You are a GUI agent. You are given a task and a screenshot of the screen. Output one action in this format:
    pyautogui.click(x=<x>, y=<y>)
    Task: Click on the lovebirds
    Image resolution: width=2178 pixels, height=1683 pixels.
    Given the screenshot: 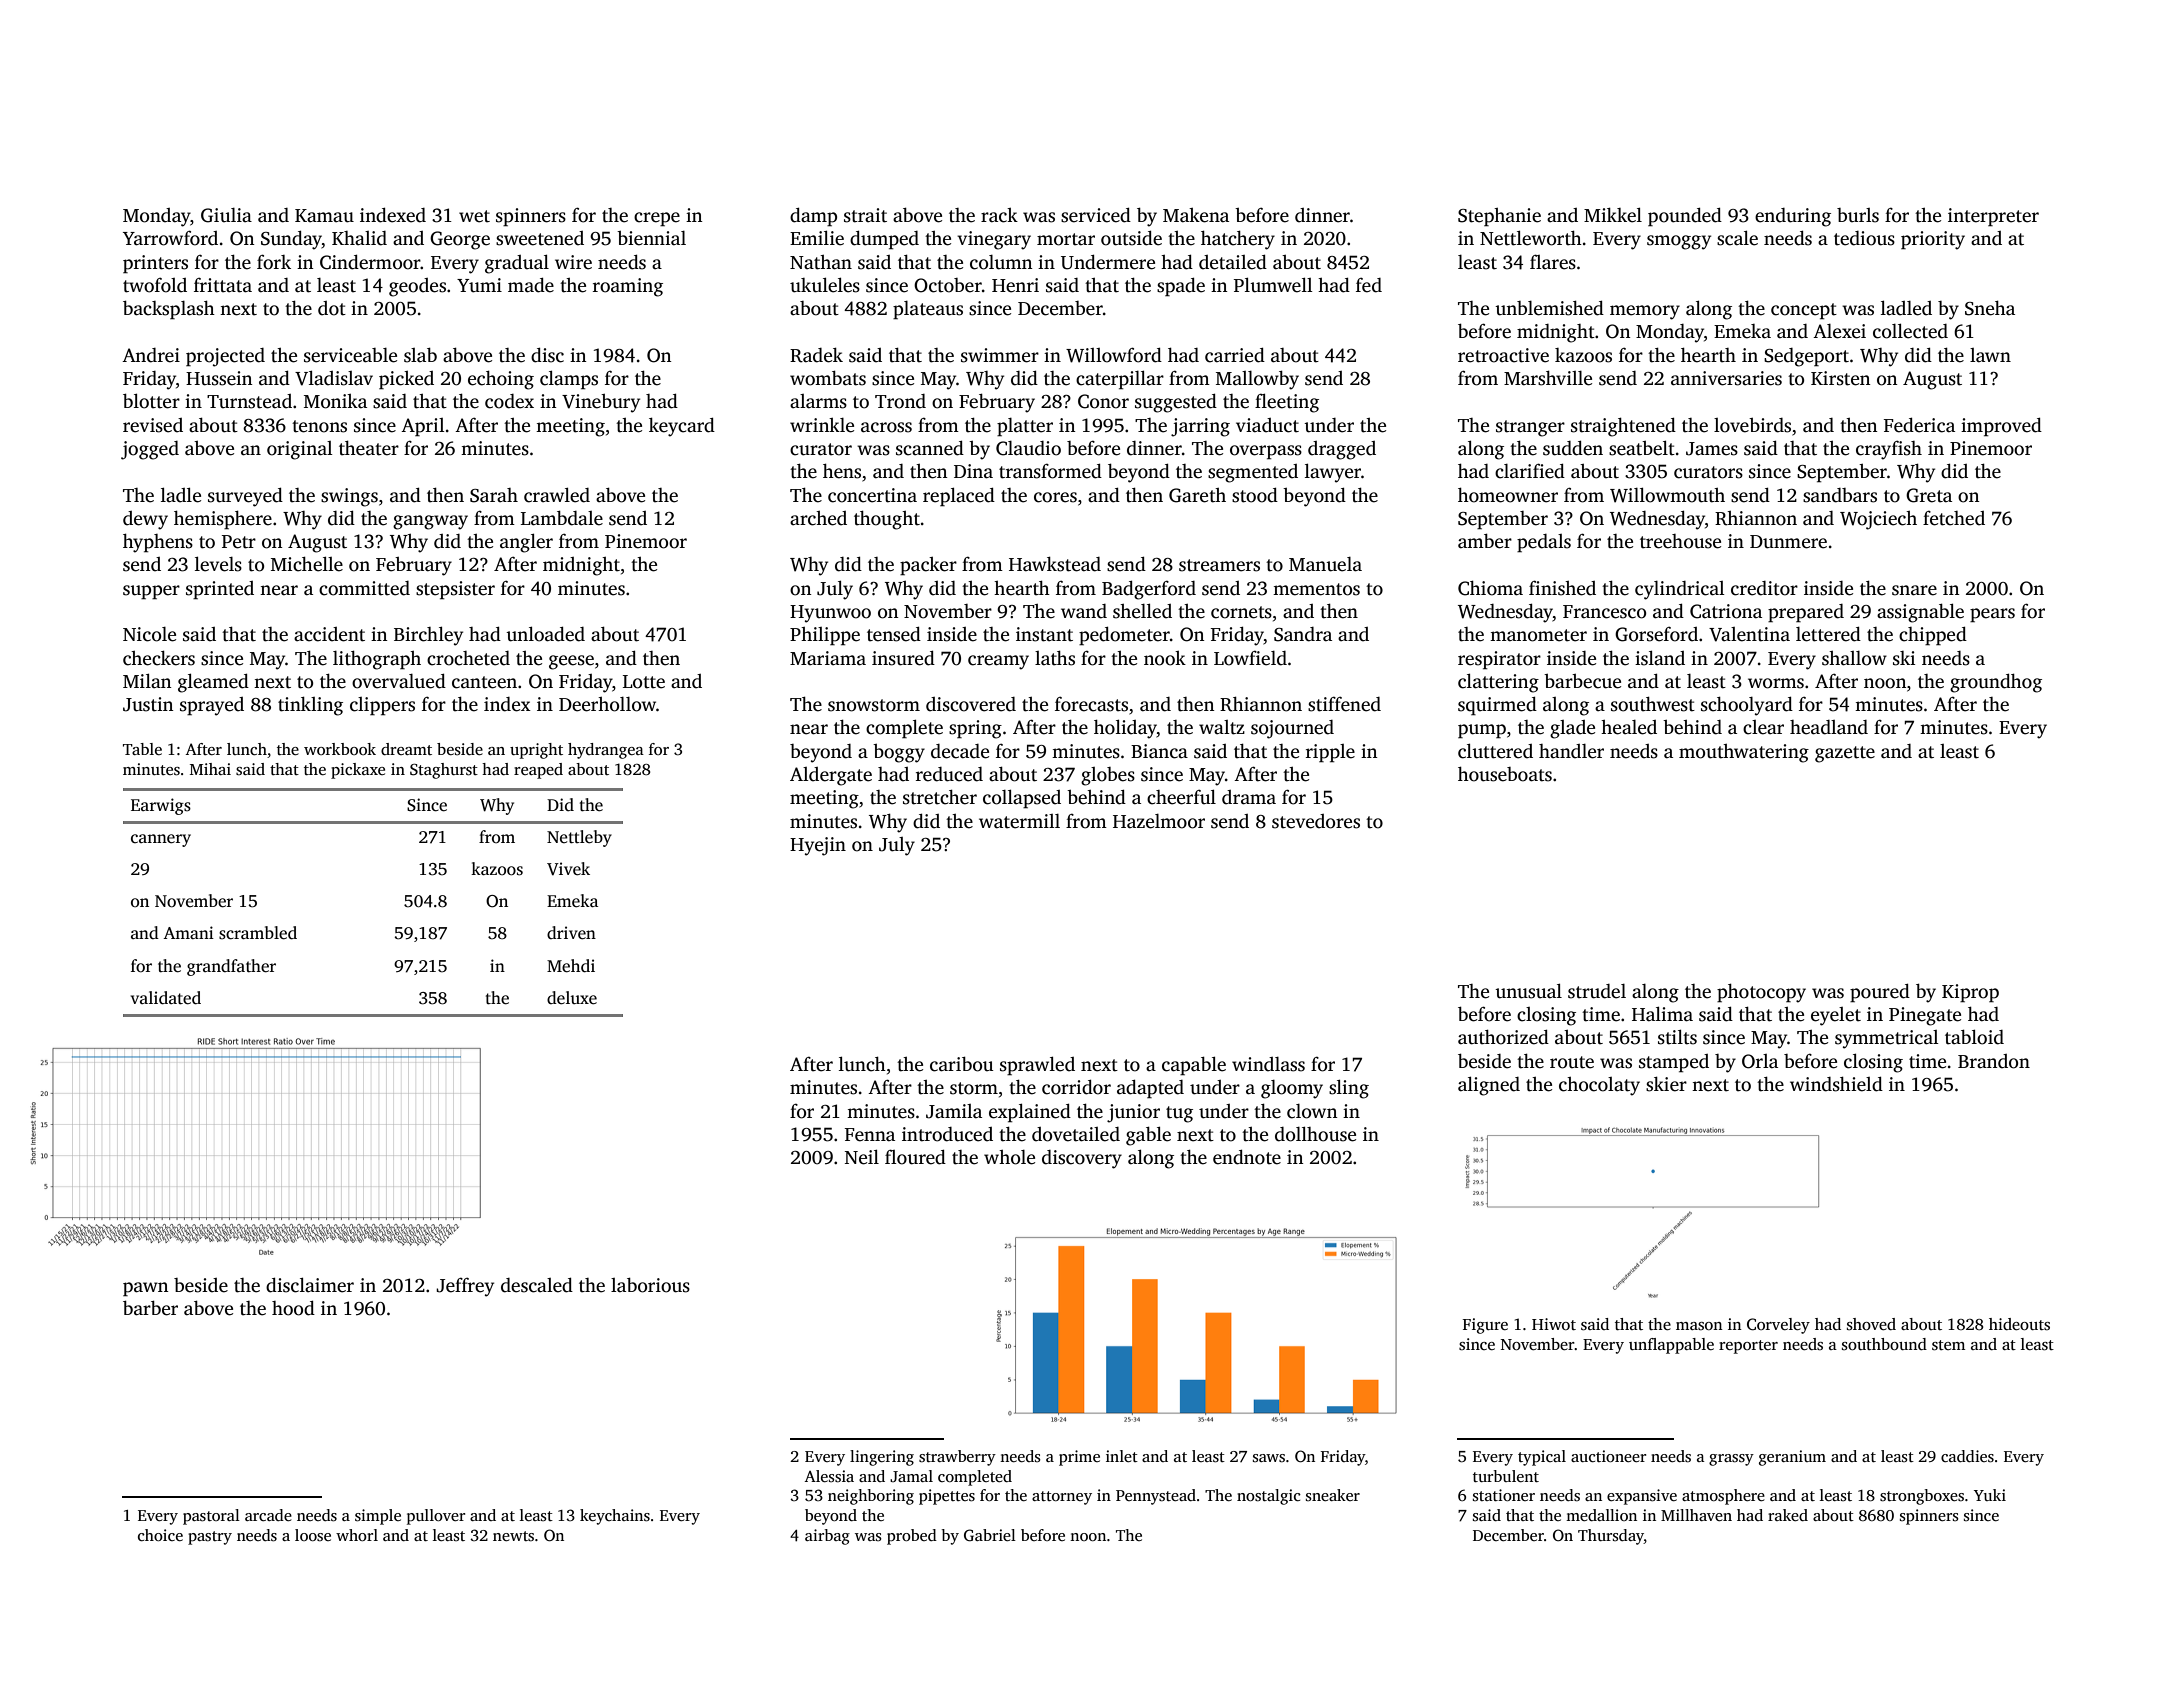 What is the action you would take?
    pyautogui.click(x=1752, y=425)
